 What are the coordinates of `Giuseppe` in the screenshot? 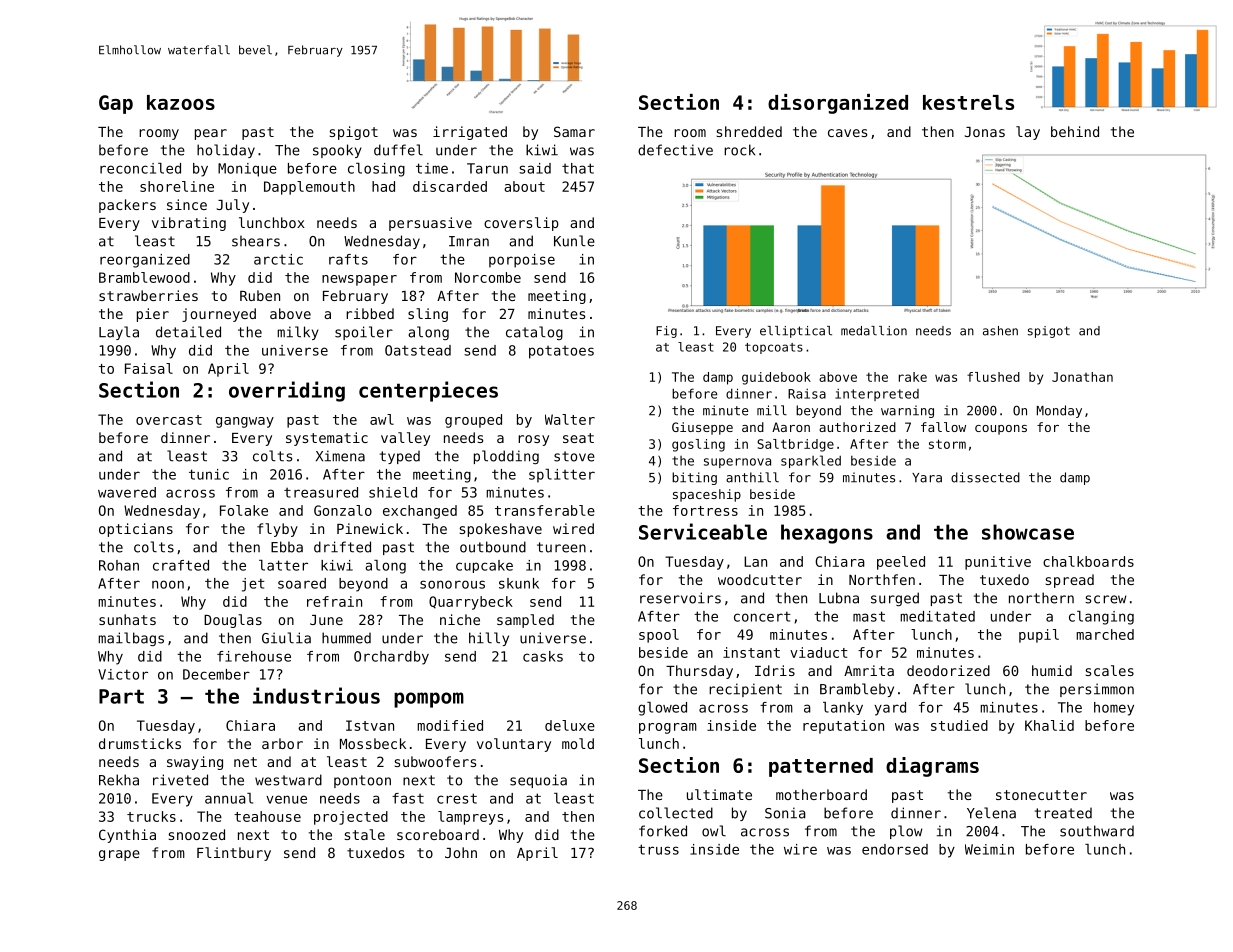 It's located at (702, 428).
